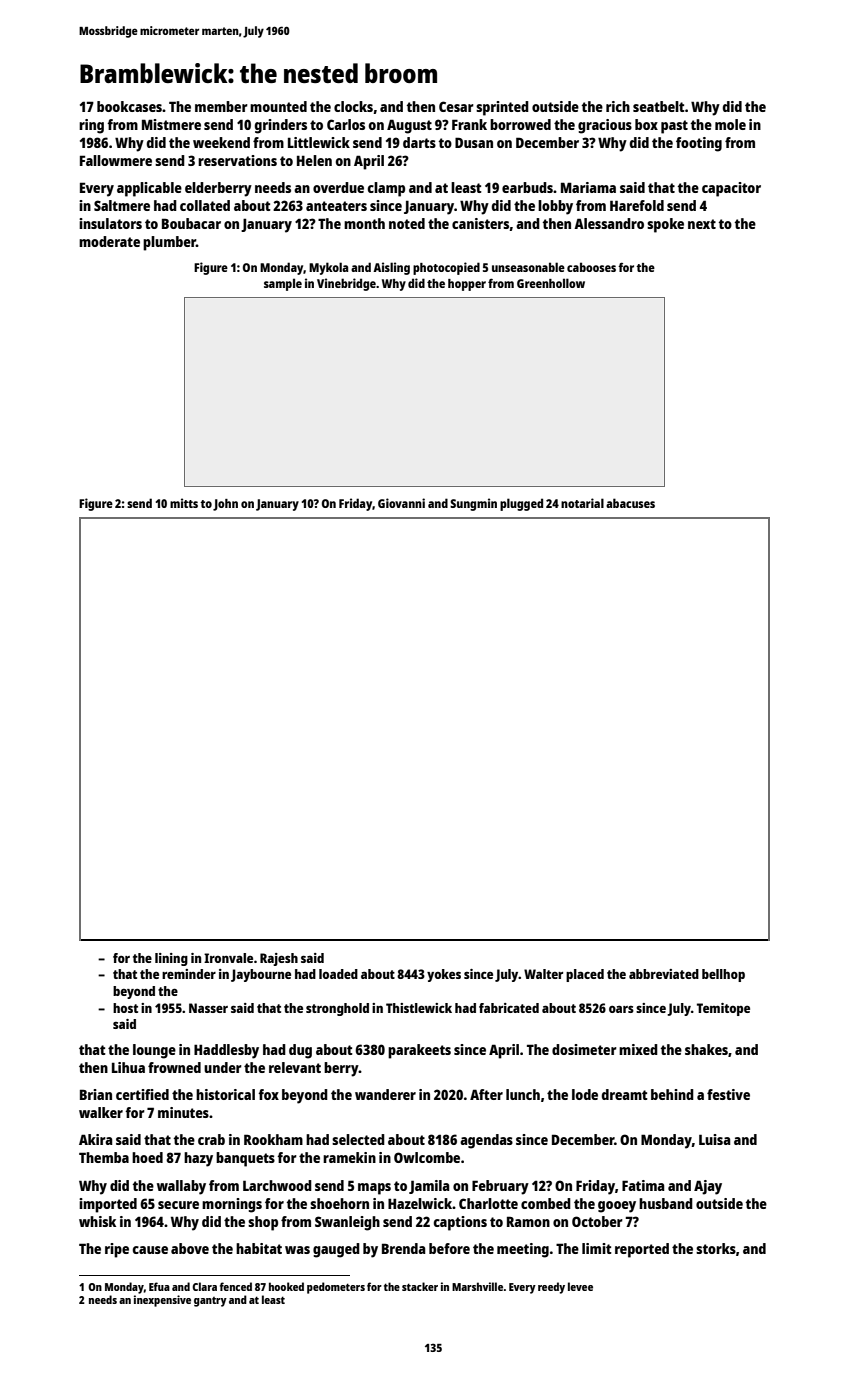 The height and width of the screenshot is (1400, 849). Describe the element at coordinates (723, 975) in the screenshot. I see `bellhop` at that location.
